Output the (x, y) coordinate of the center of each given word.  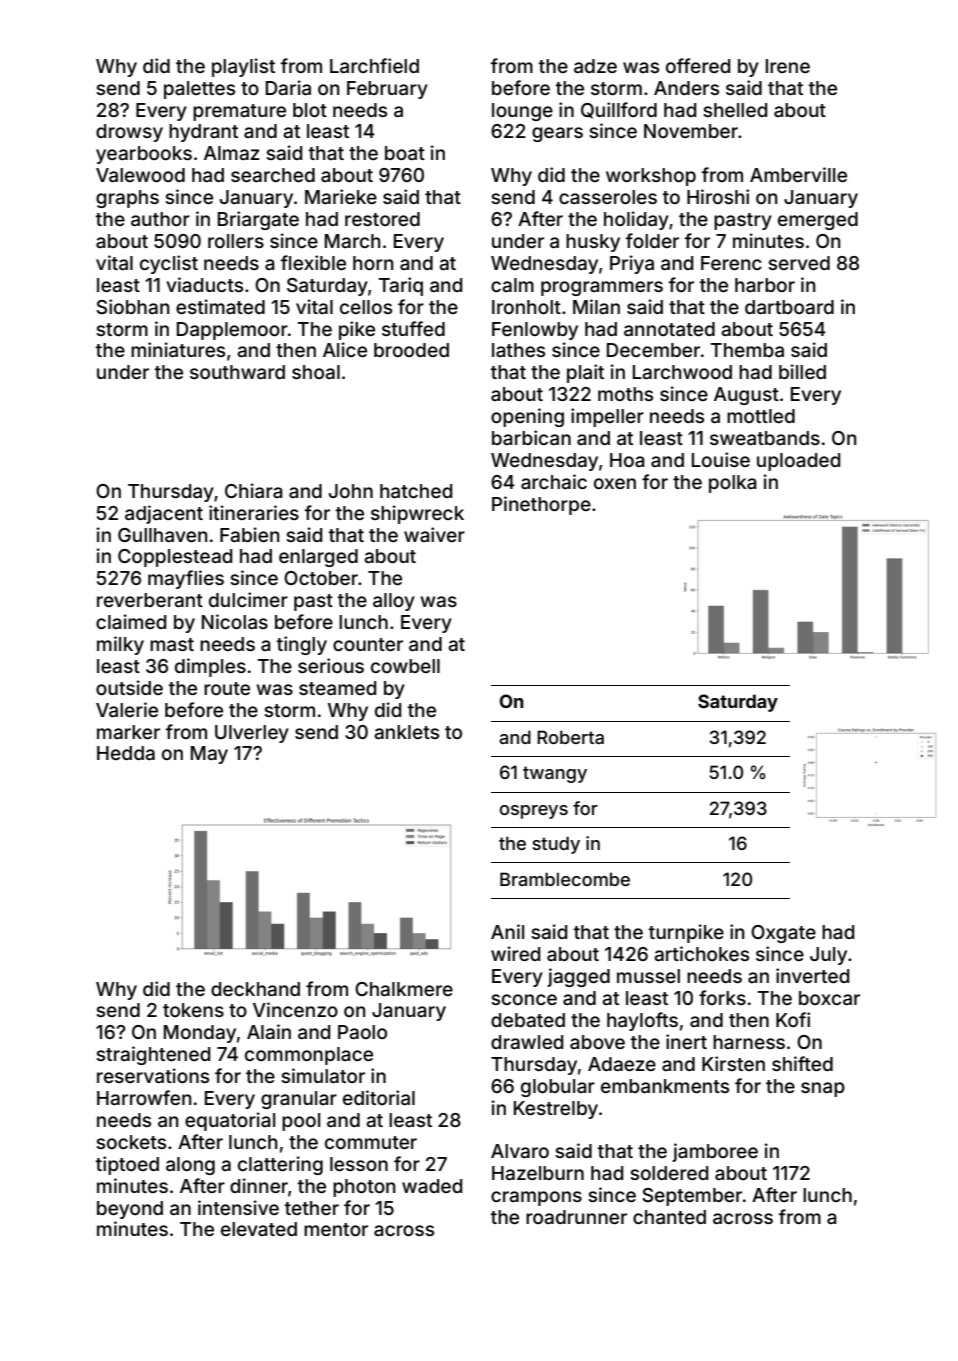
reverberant (150, 600)
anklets (406, 732)
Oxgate (783, 934)
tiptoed (127, 1165)
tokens (193, 1010)
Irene (788, 66)
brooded (411, 350)
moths (625, 394)
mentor (336, 1229)
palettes (199, 90)
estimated (220, 306)
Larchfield (374, 65)
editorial (379, 1097)
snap (823, 1089)
